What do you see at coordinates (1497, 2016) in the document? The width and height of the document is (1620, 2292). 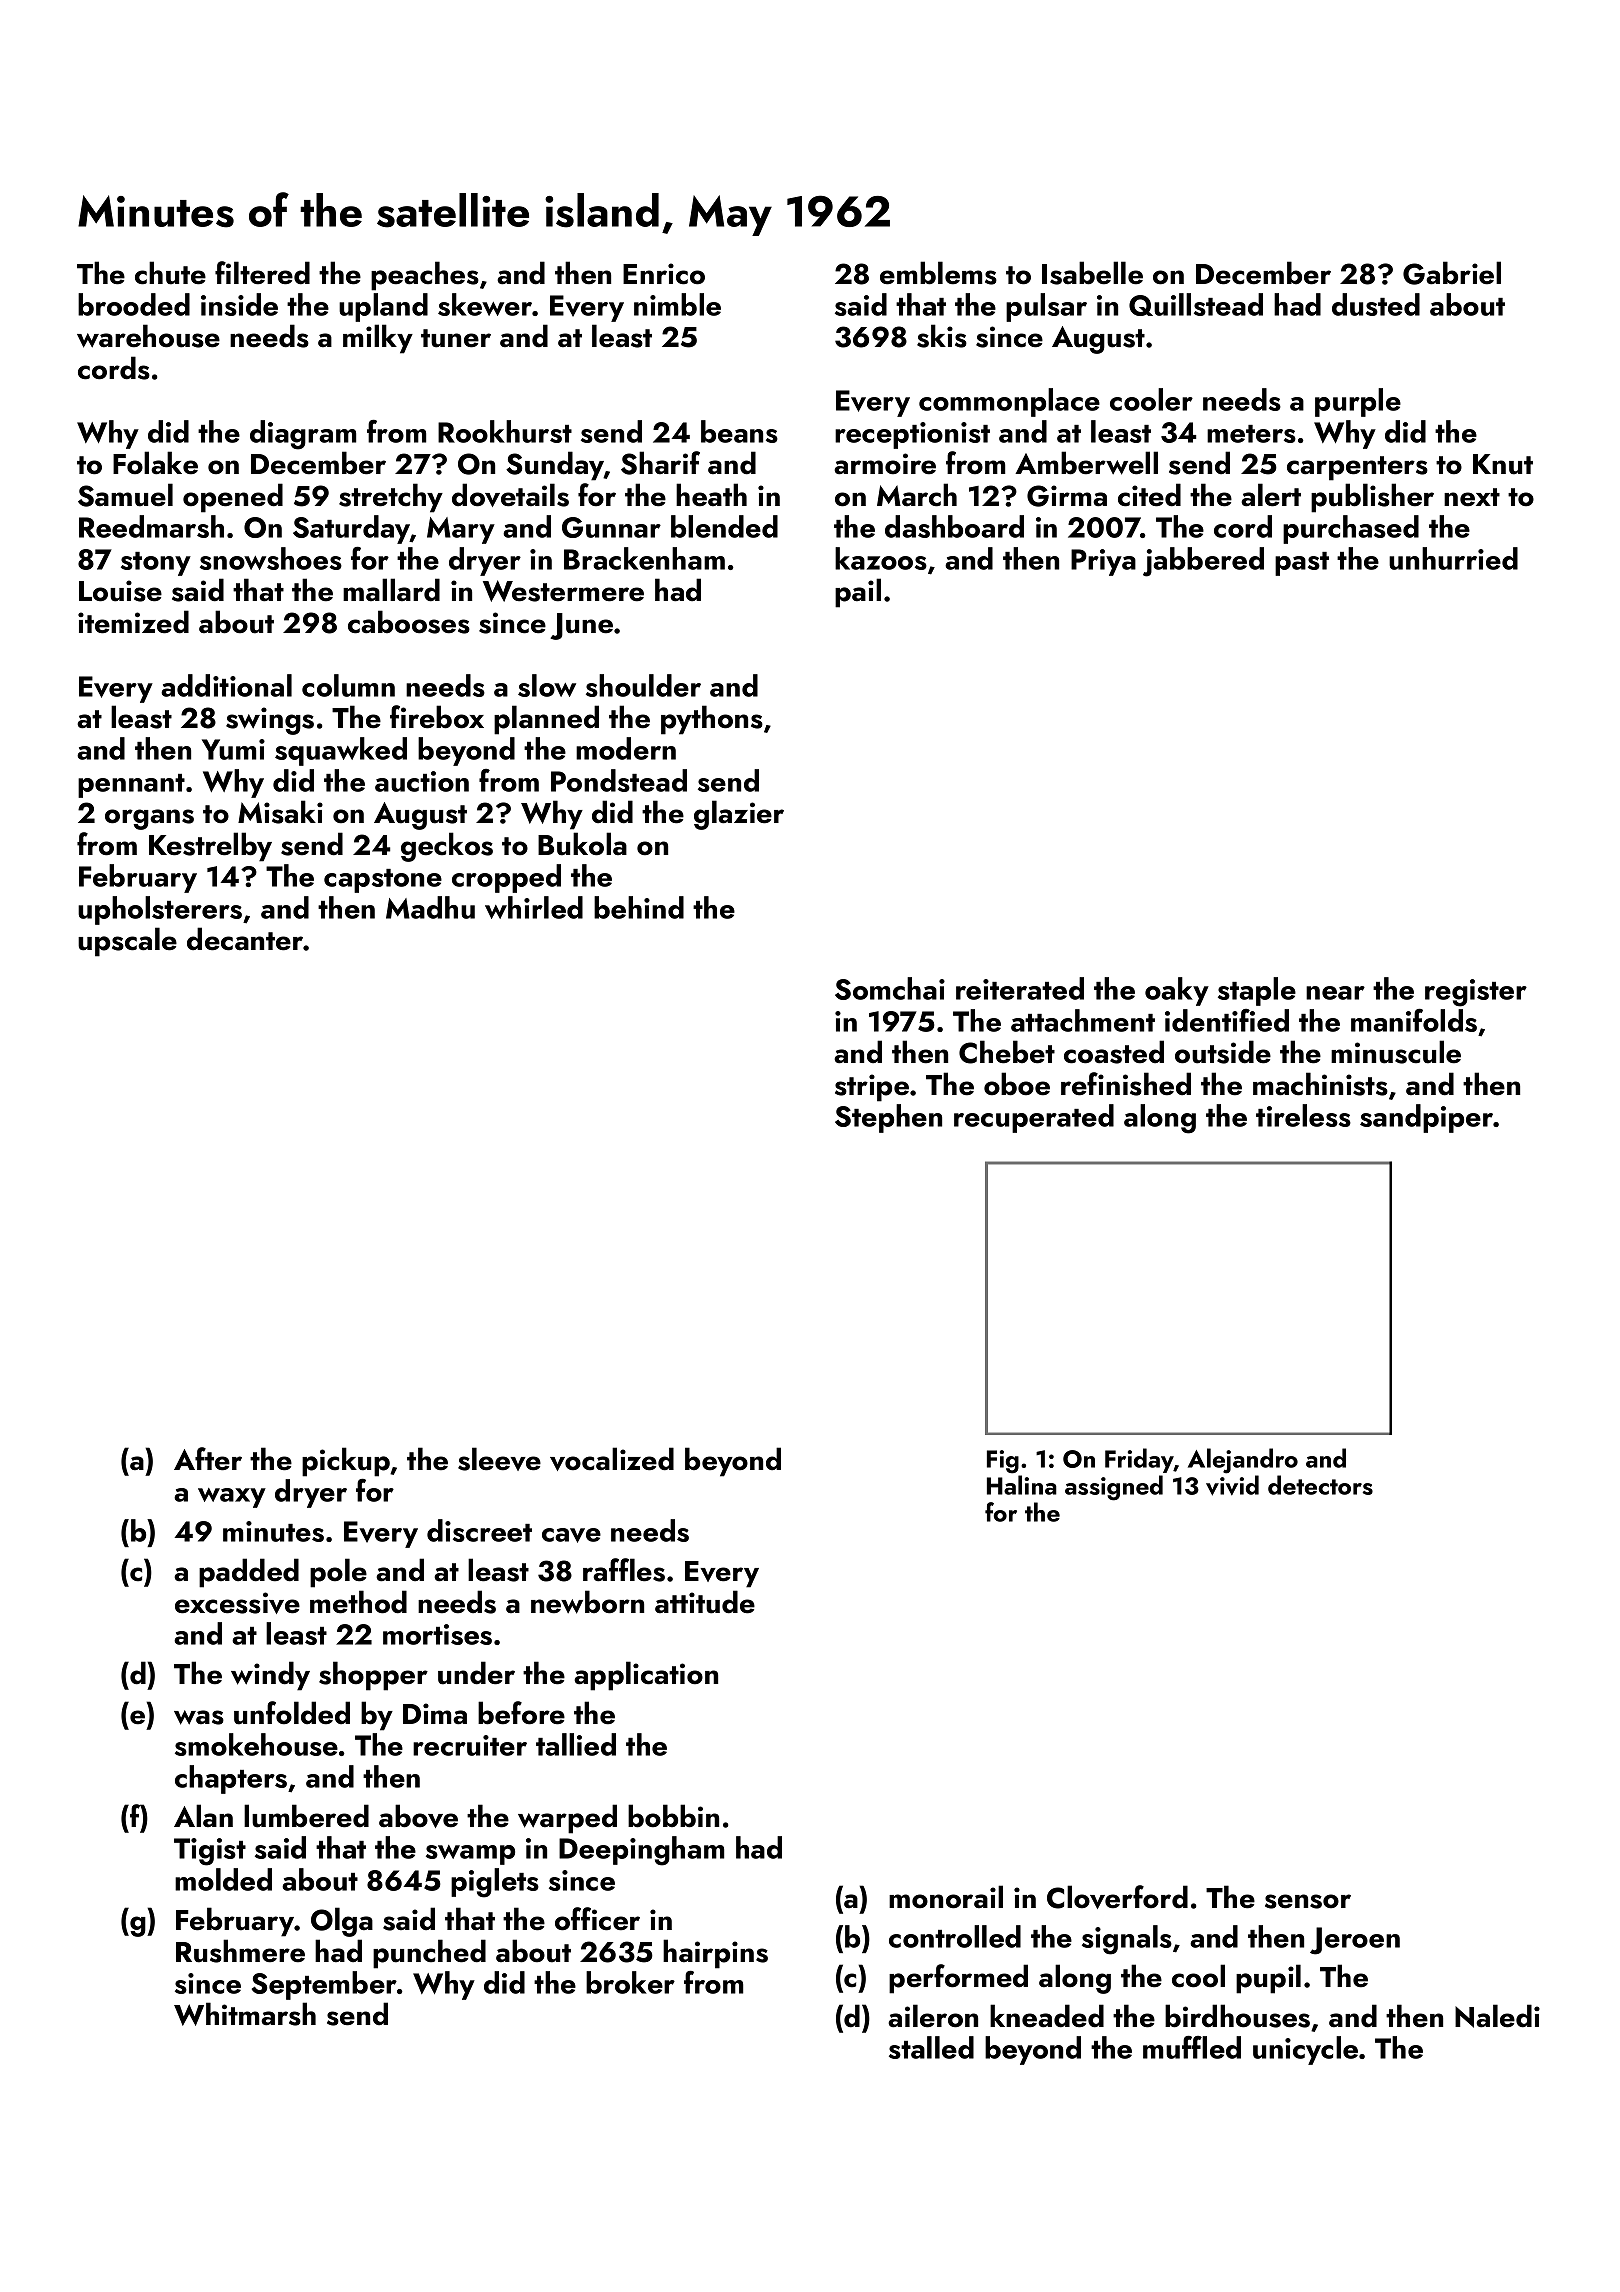 I see `Naledi` at bounding box center [1497, 2016].
